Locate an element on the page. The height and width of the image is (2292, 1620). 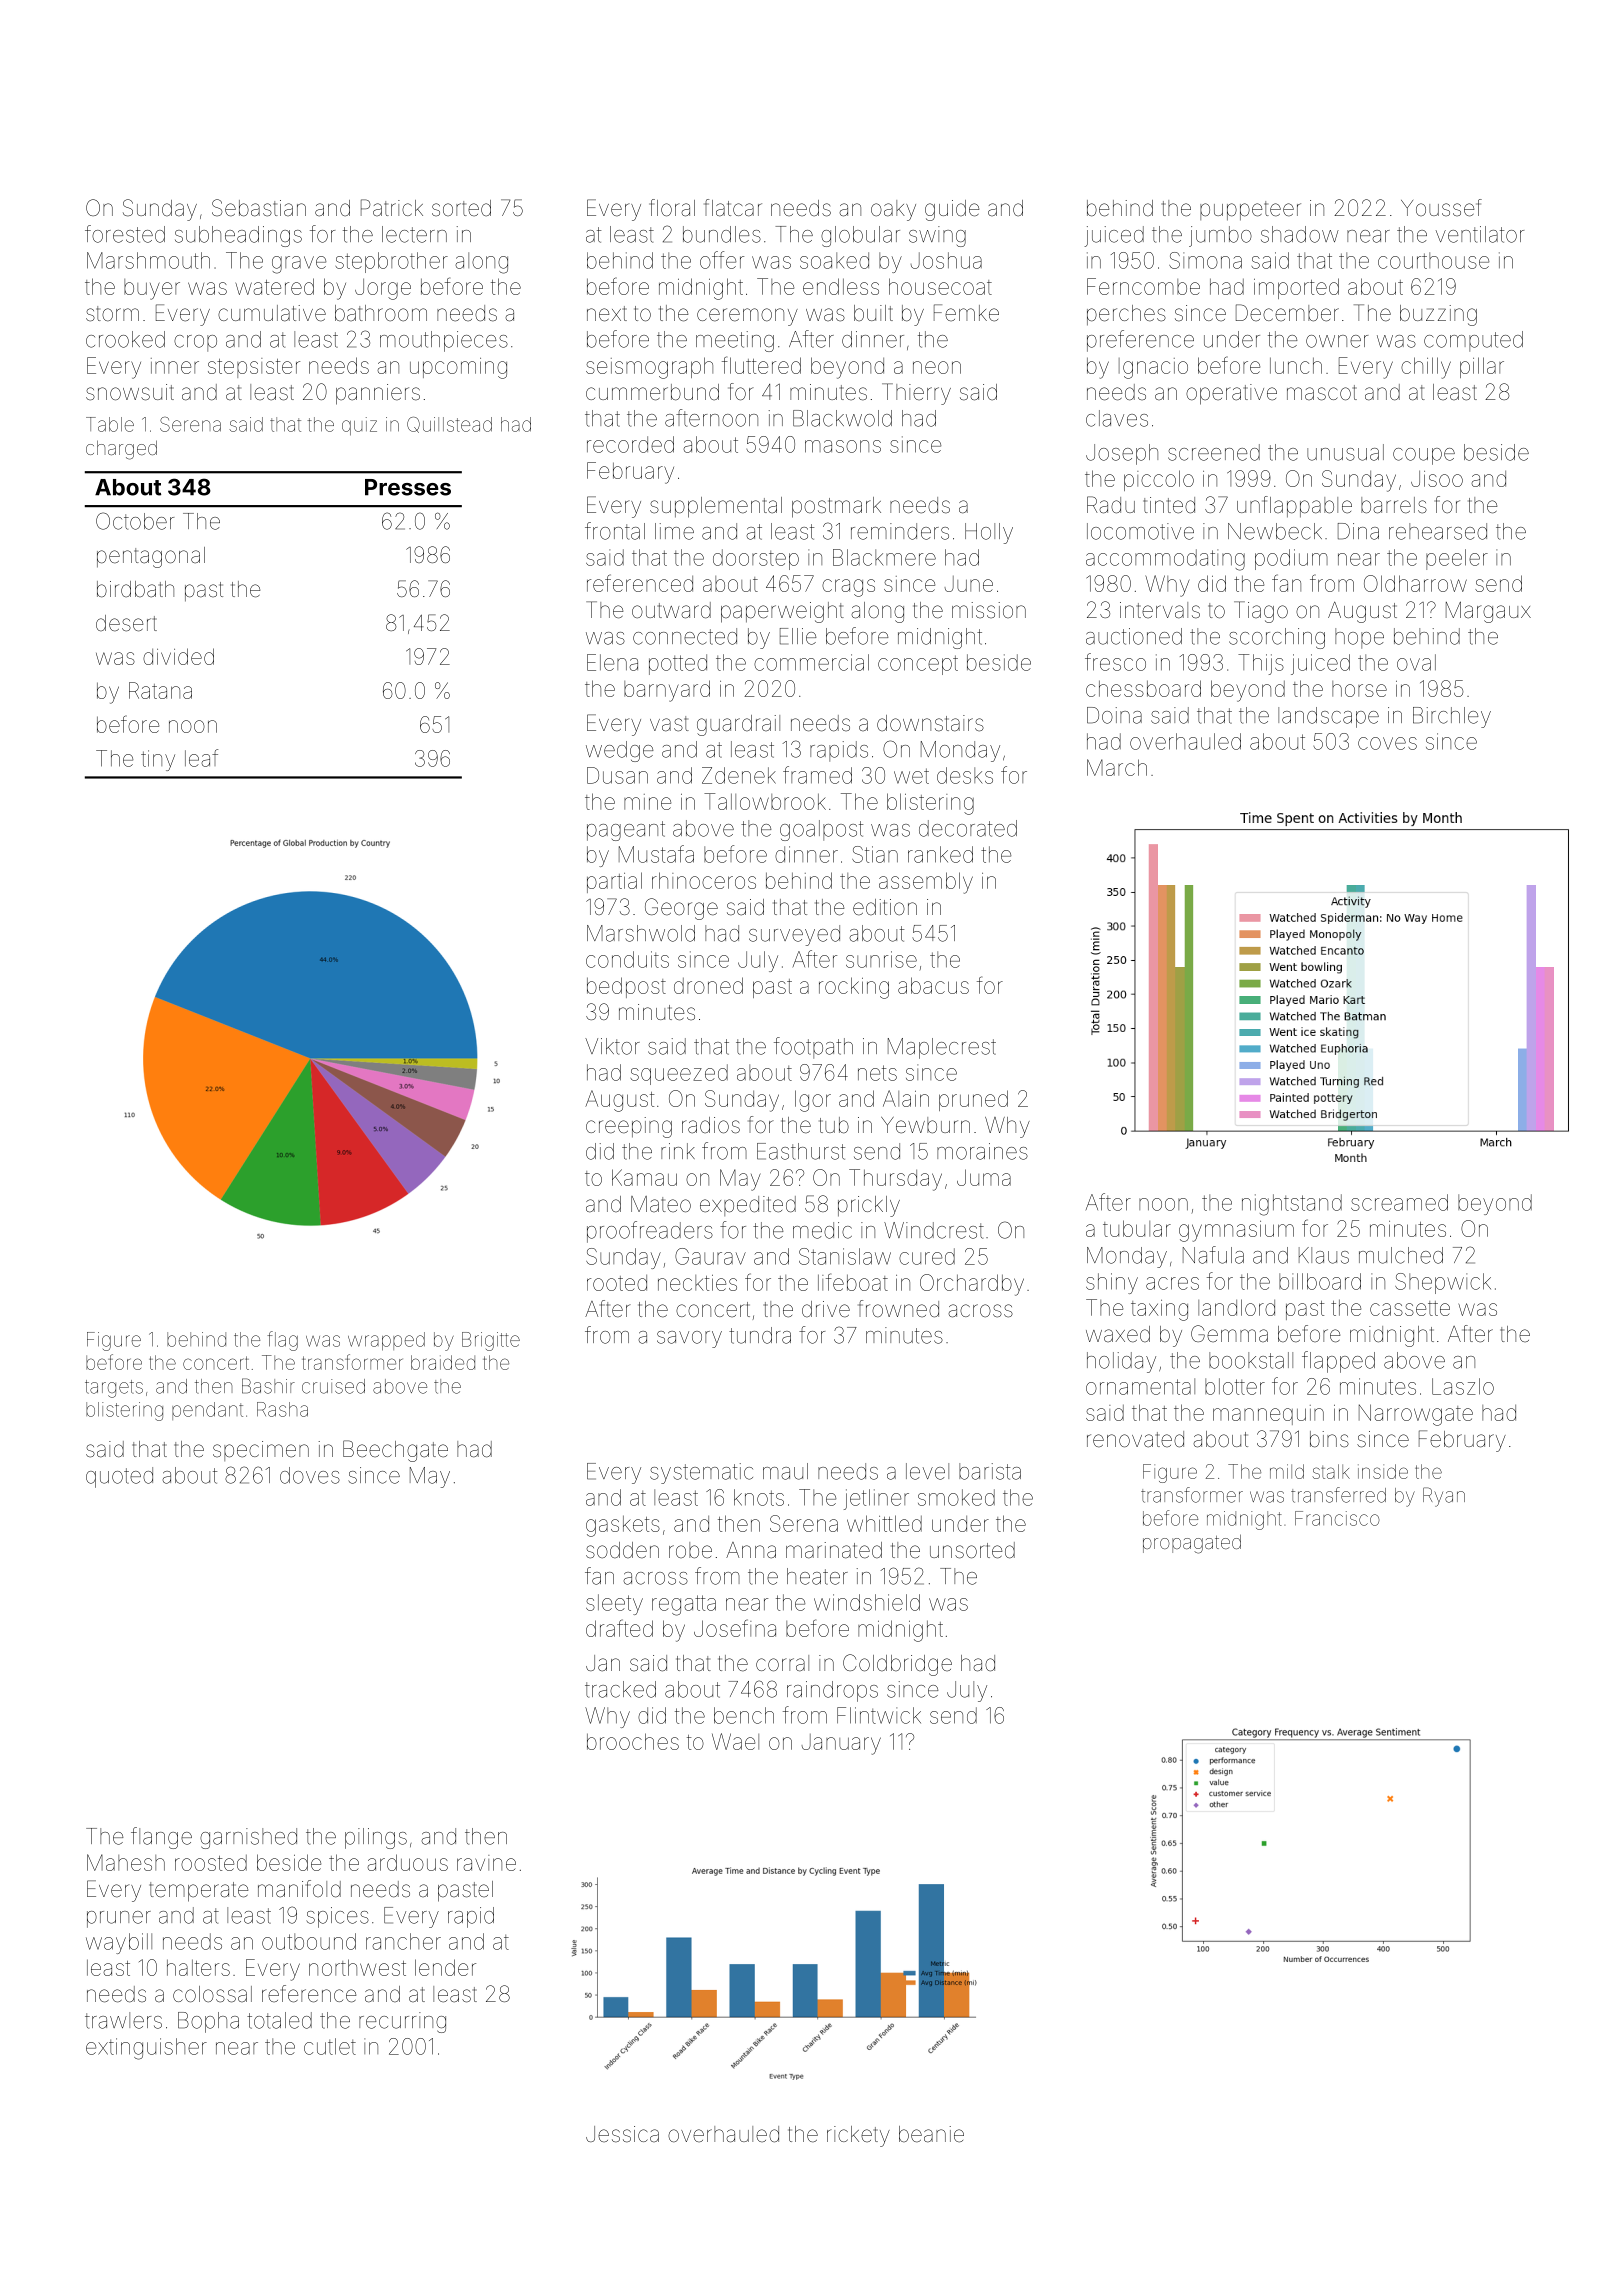
doves is located at coordinates (310, 1475).
